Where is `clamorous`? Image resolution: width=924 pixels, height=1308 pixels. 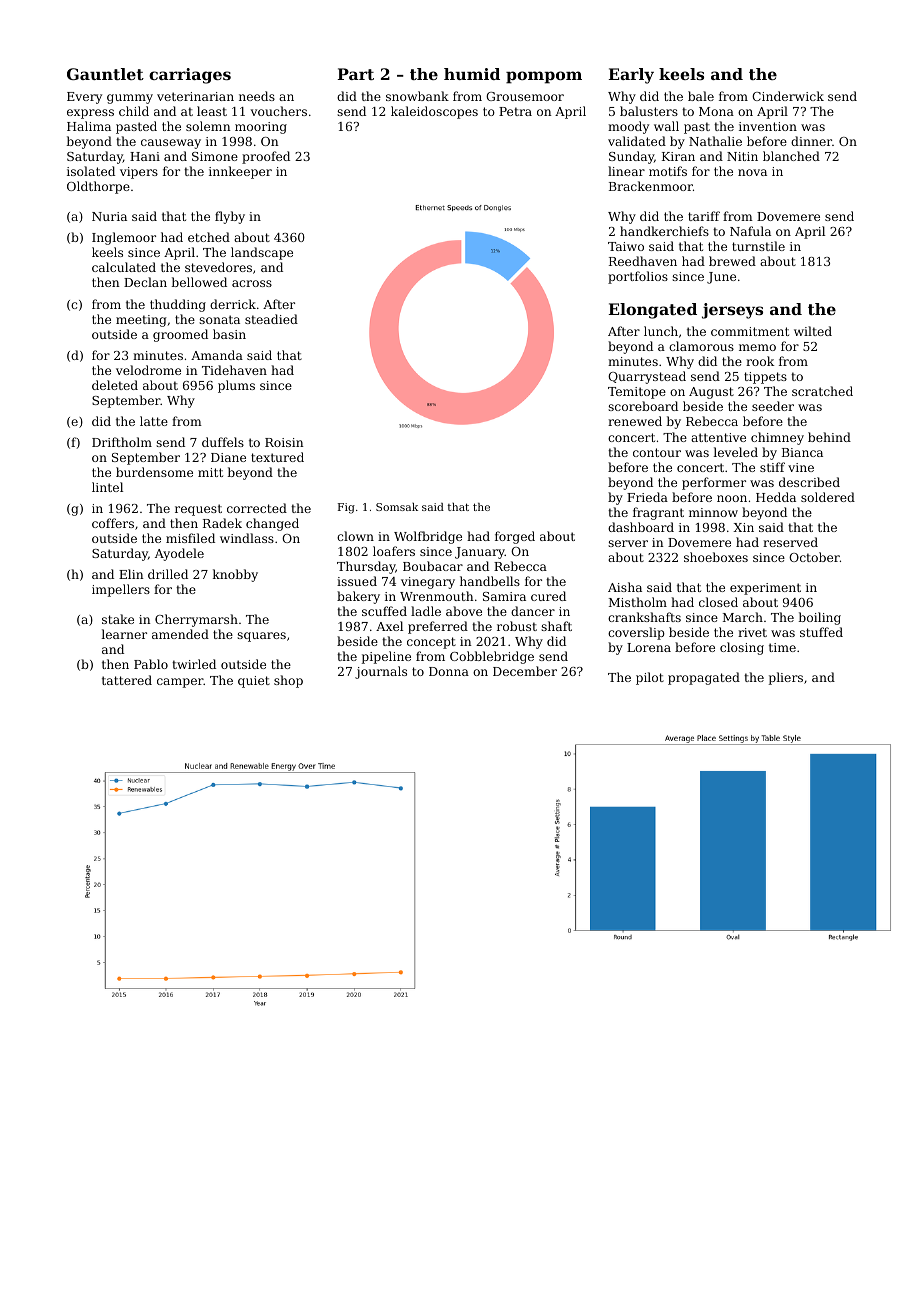 clamorous is located at coordinates (701, 346).
